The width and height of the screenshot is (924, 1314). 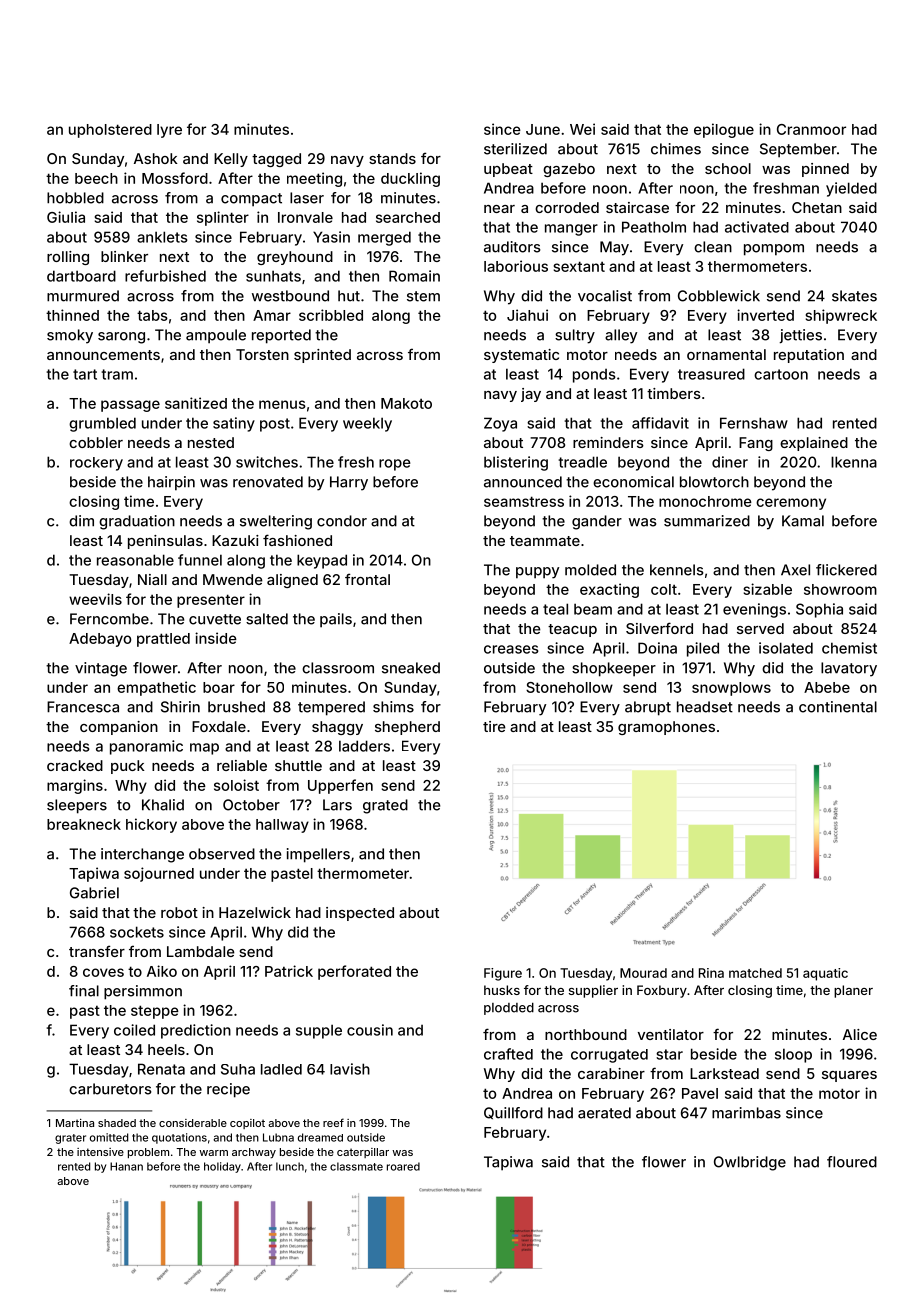 What do you see at coordinates (135, 560) in the screenshot?
I see `reasonable` at bounding box center [135, 560].
